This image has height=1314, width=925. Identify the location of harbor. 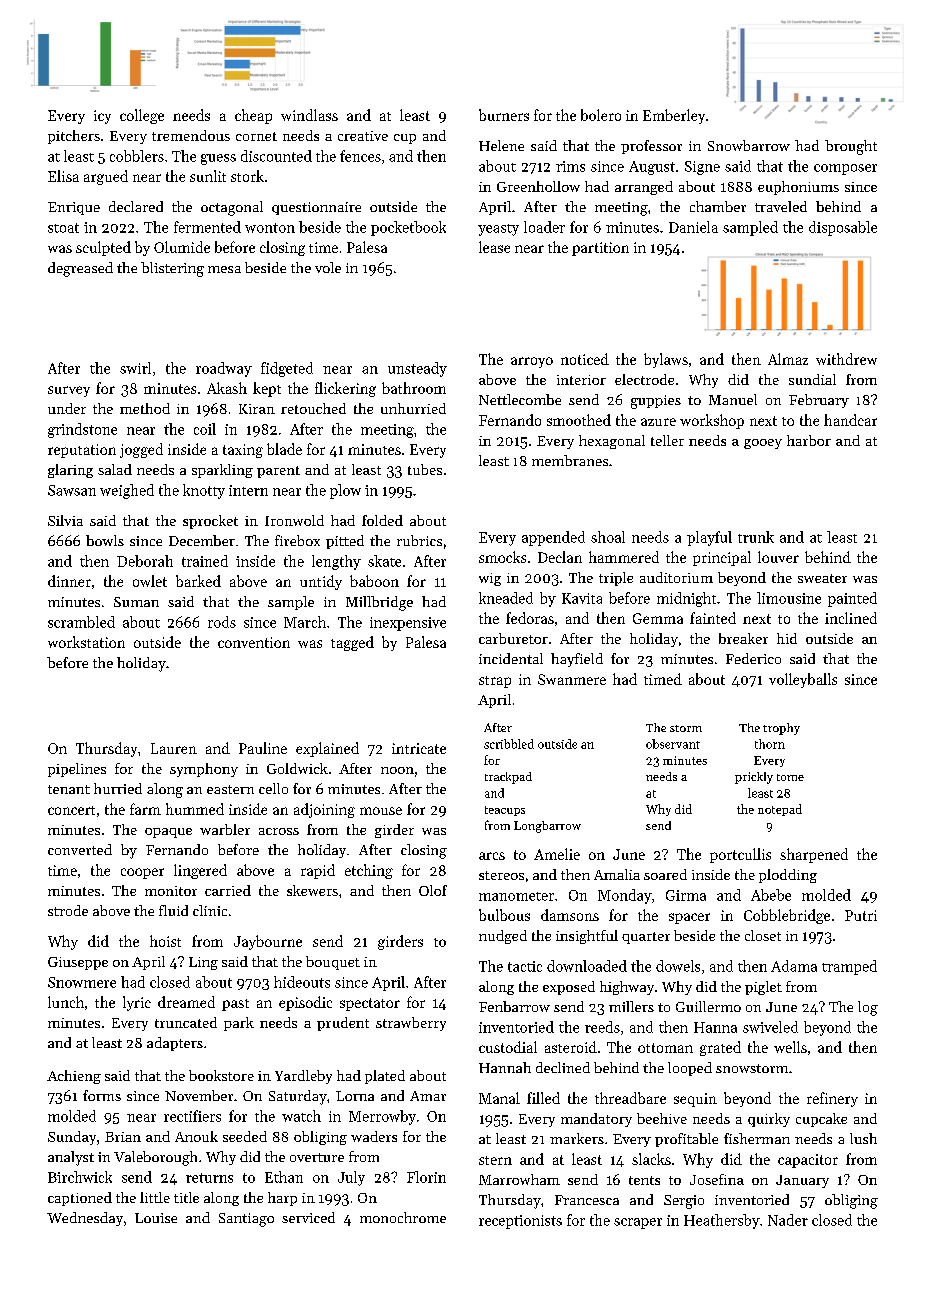
(809, 440).
